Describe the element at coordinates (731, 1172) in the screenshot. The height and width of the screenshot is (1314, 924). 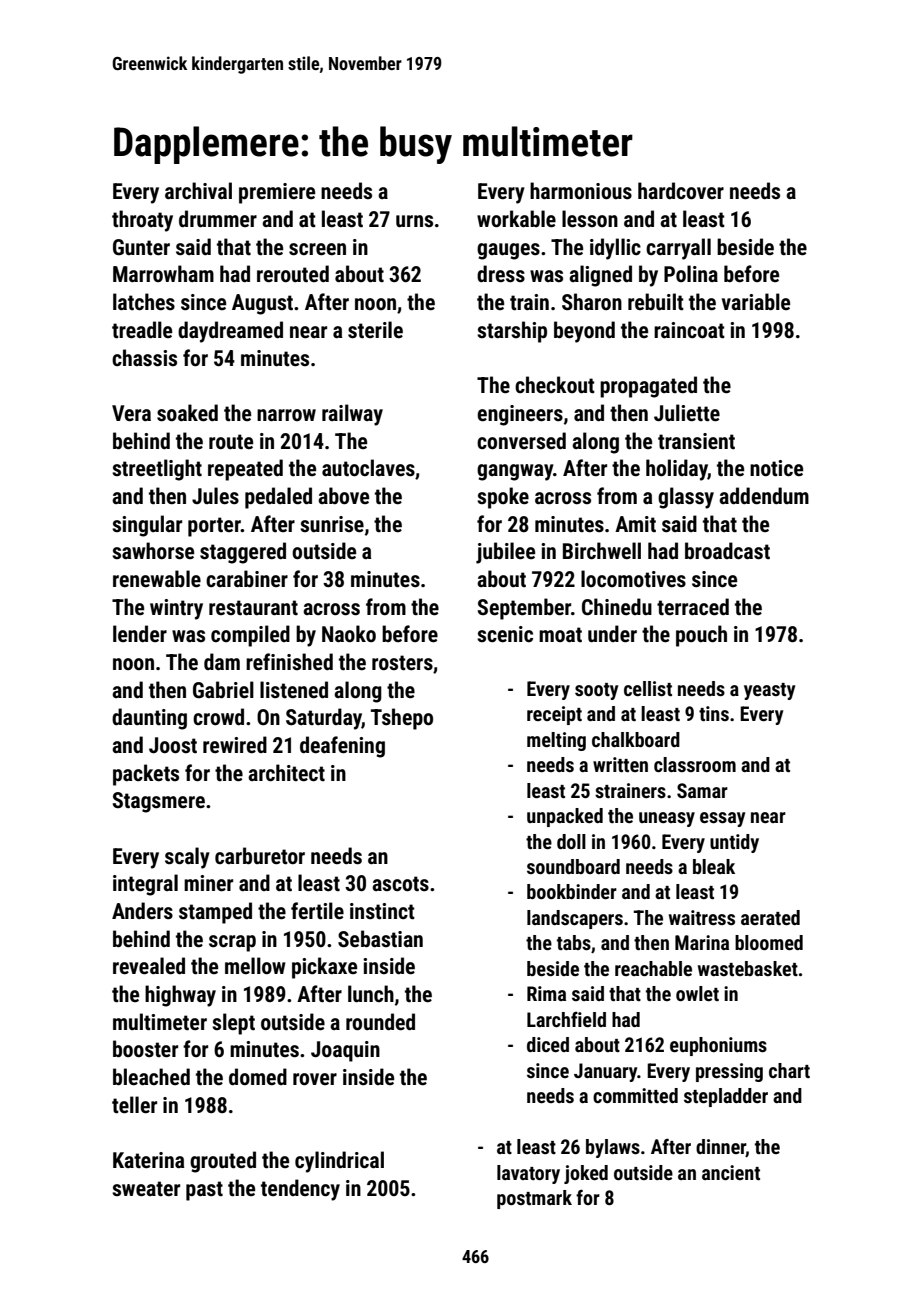
I see `ancient` at that location.
